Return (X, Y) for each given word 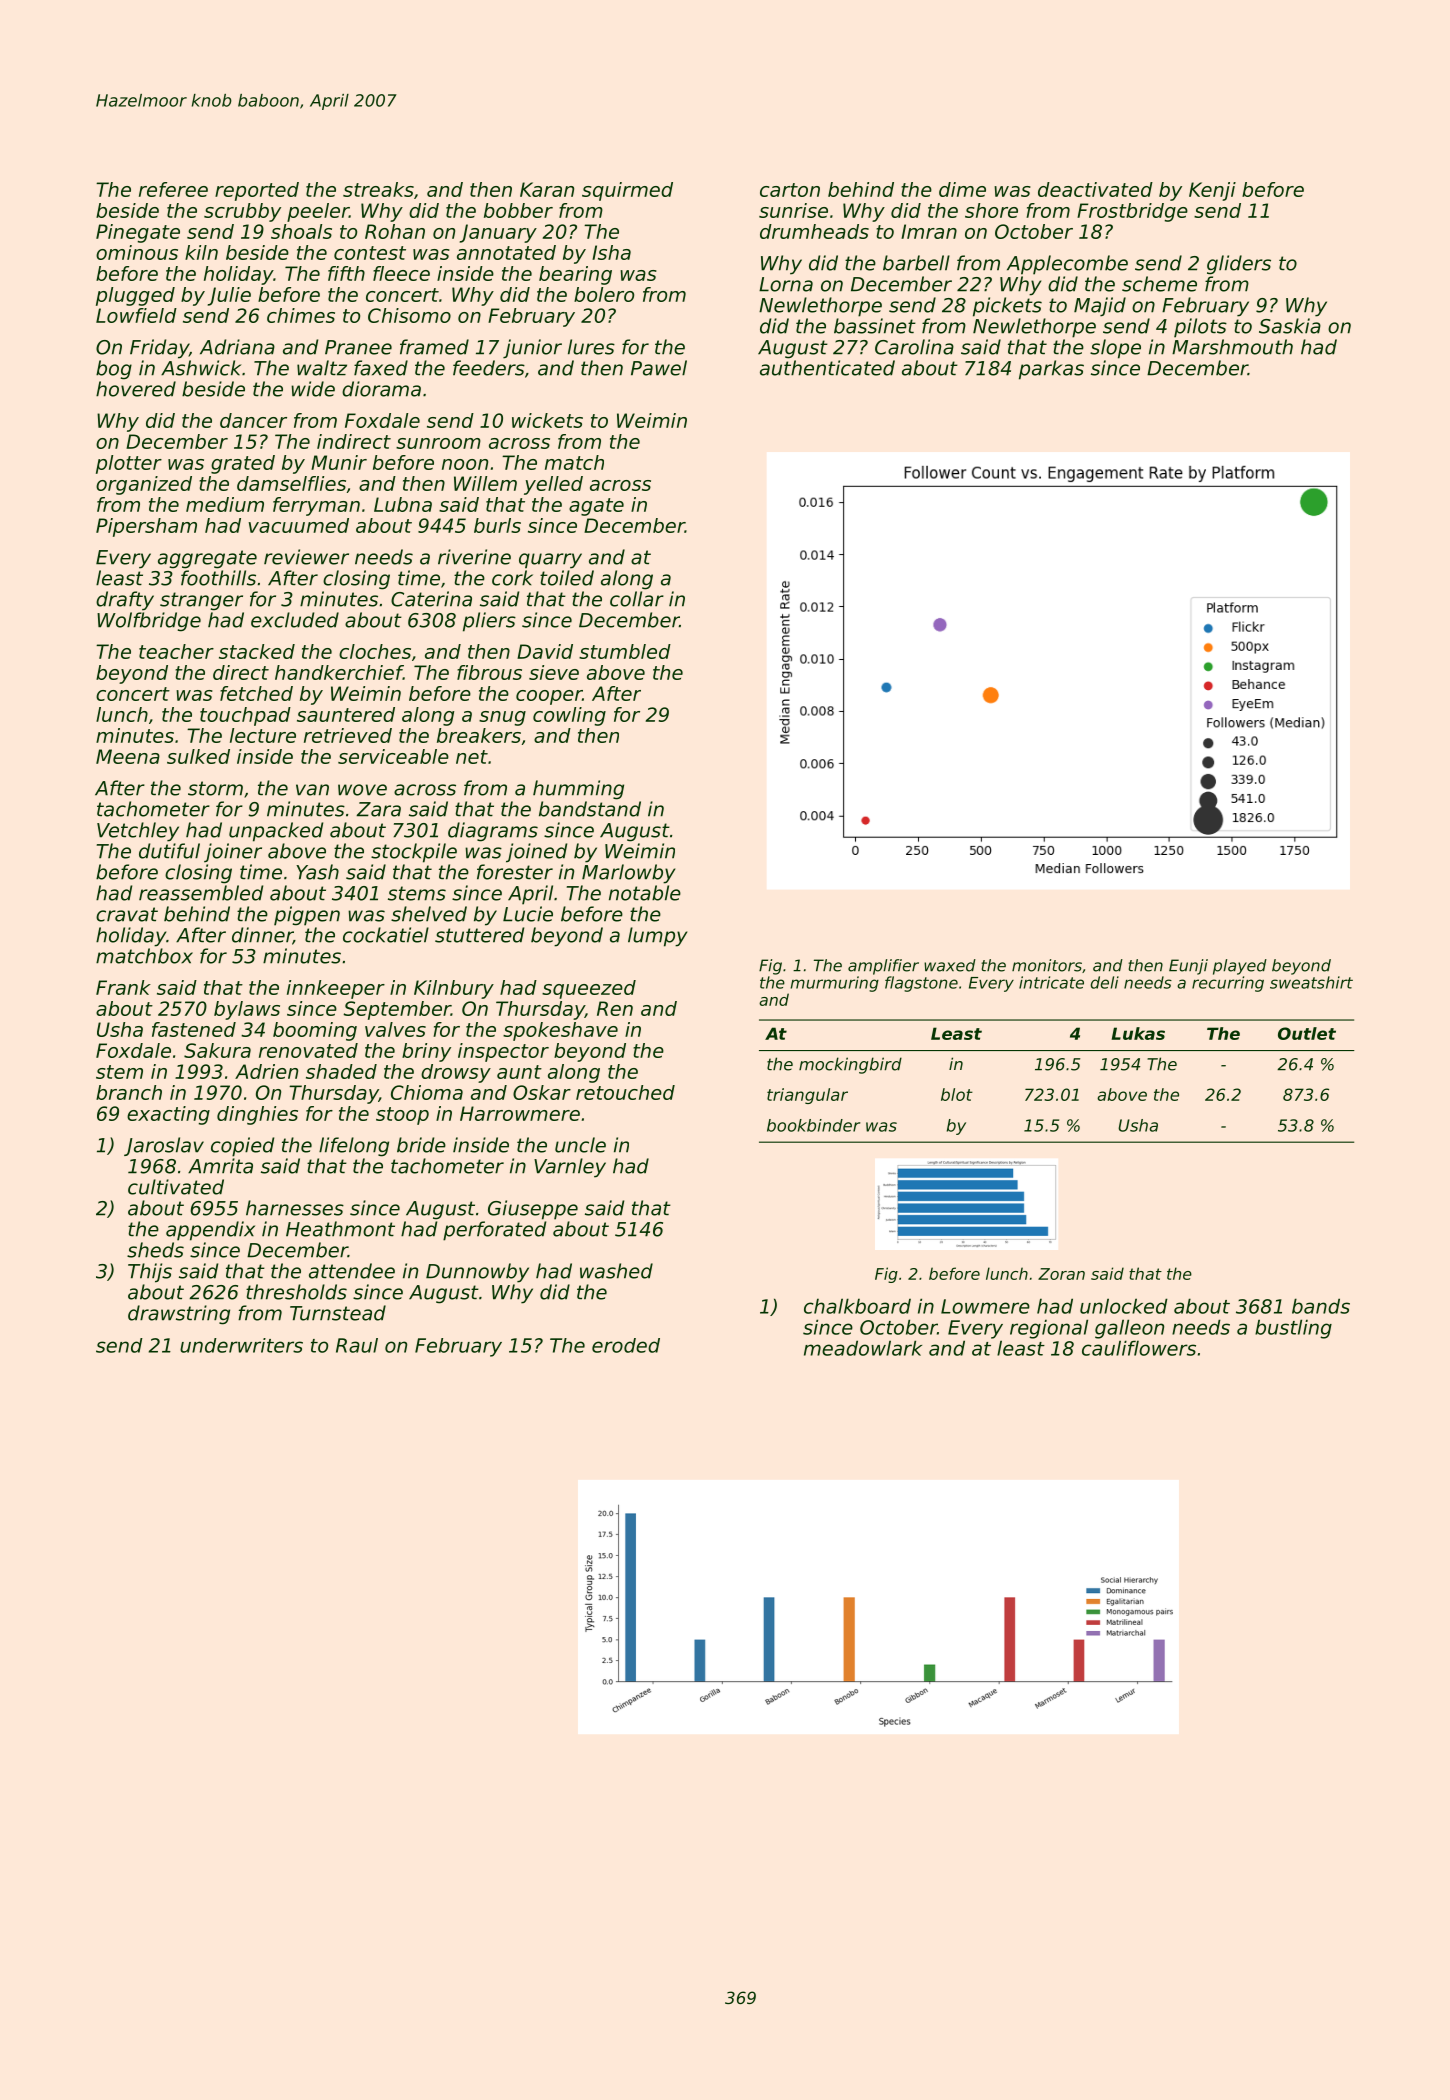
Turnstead (338, 1313)
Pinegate (138, 233)
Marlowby (628, 874)
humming (578, 790)
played (1240, 967)
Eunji (1188, 967)
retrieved (348, 735)
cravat (127, 914)
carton (790, 190)
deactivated (1095, 189)
